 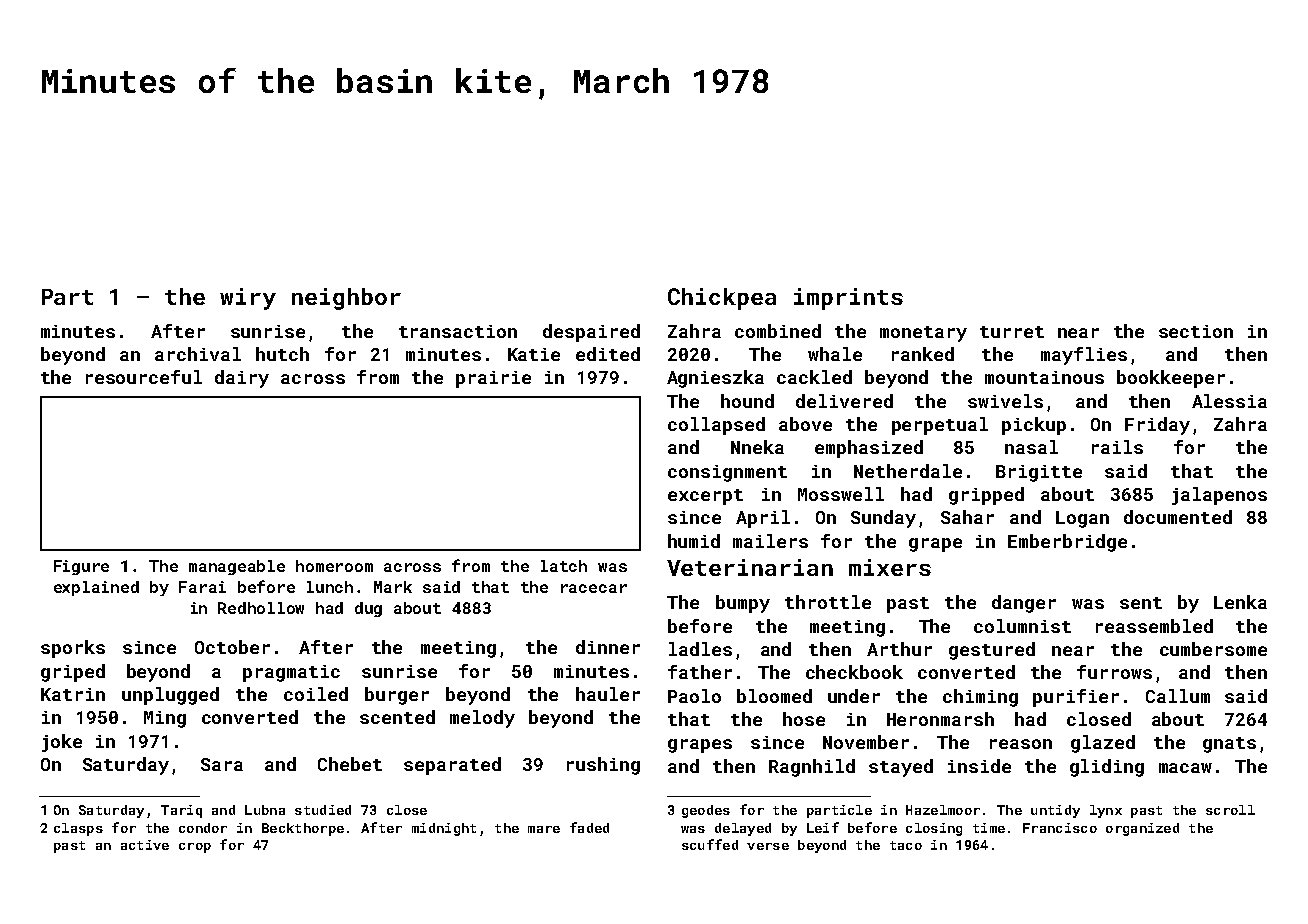 I want to click on manageable, so click(x=237, y=567).
